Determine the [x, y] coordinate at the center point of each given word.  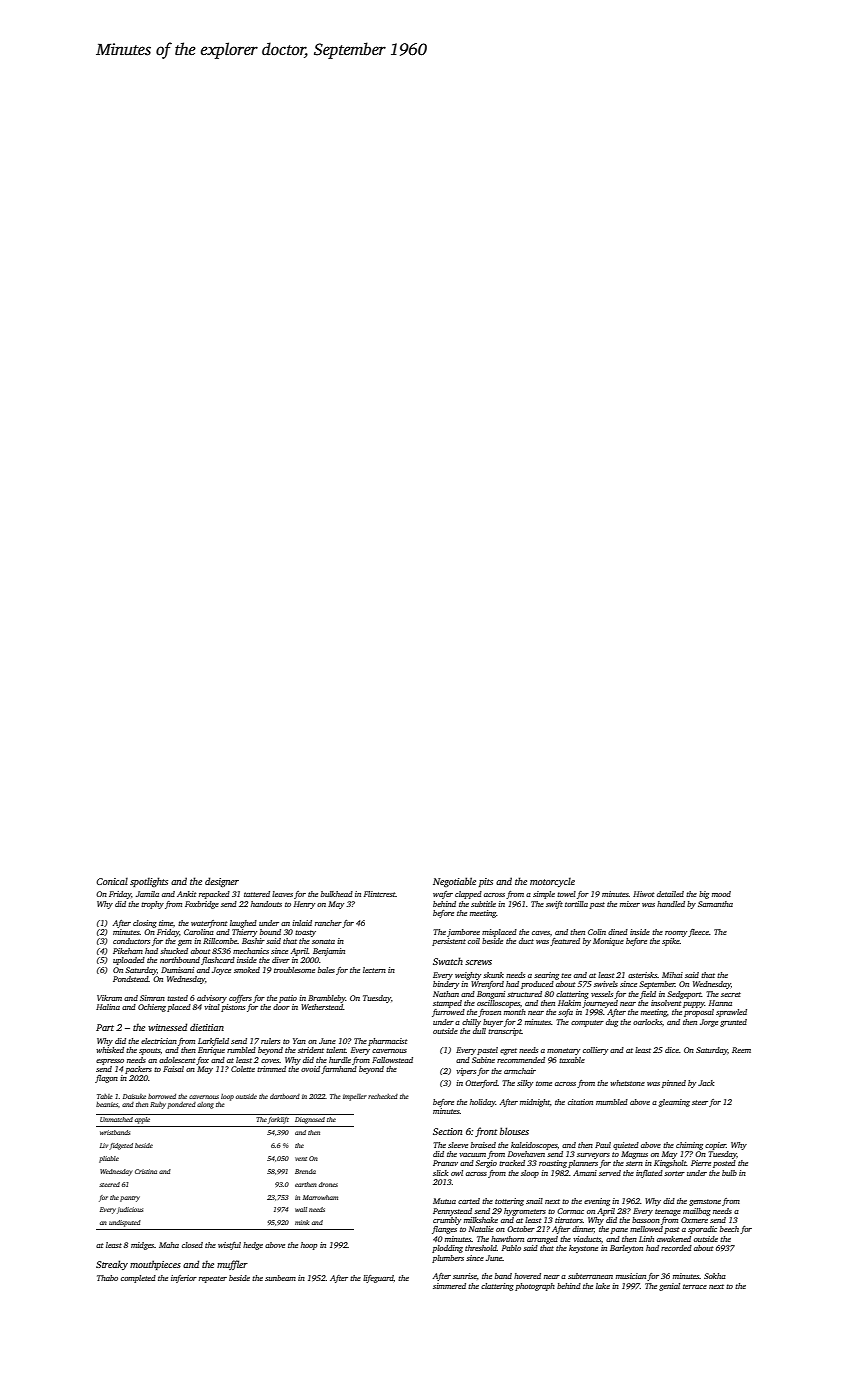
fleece [698, 933]
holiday [483, 1103]
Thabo [107, 1278]
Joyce [221, 971]
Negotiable [454, 882]
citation [580, 1102]
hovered [527, 1276]
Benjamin [329, 952]
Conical [112, 881]
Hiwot [644, 894]
